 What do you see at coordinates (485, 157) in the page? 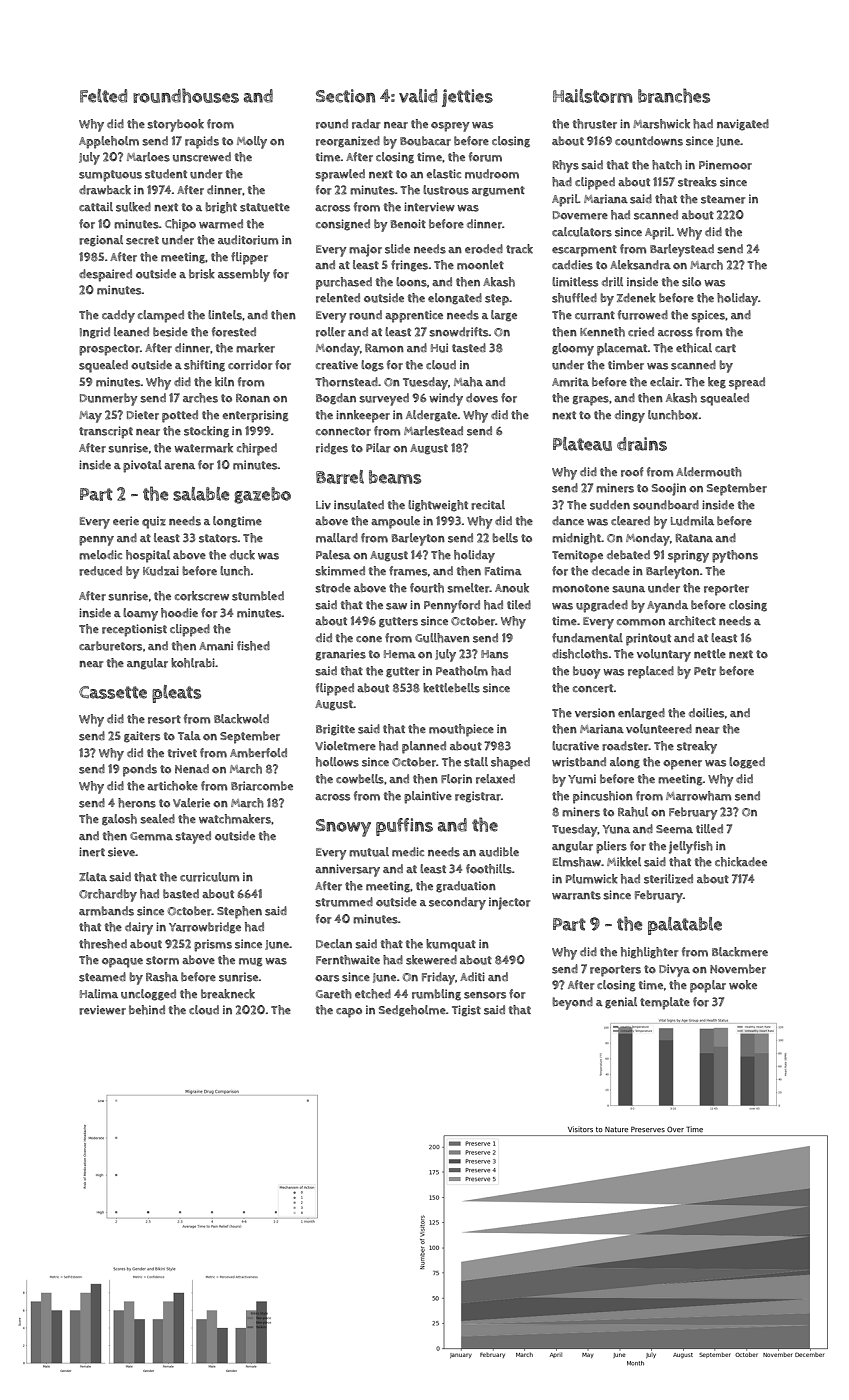
I see `forum` at bounding box center [485, 157].
